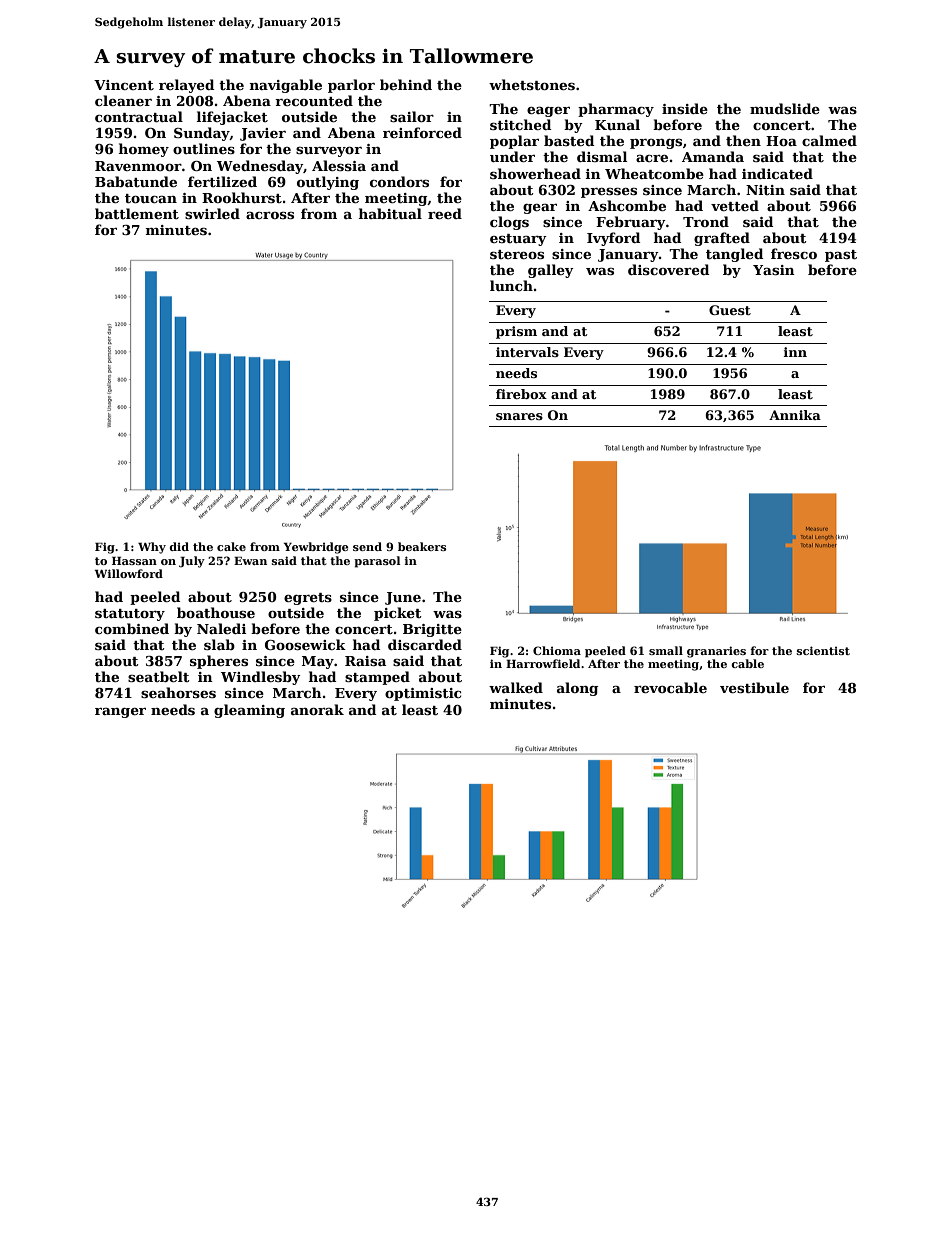 This screenshot has height=1233, width=952. Describe the element at coordinates (129, 573) in the screenshot. I see `Willowford` at that location.
